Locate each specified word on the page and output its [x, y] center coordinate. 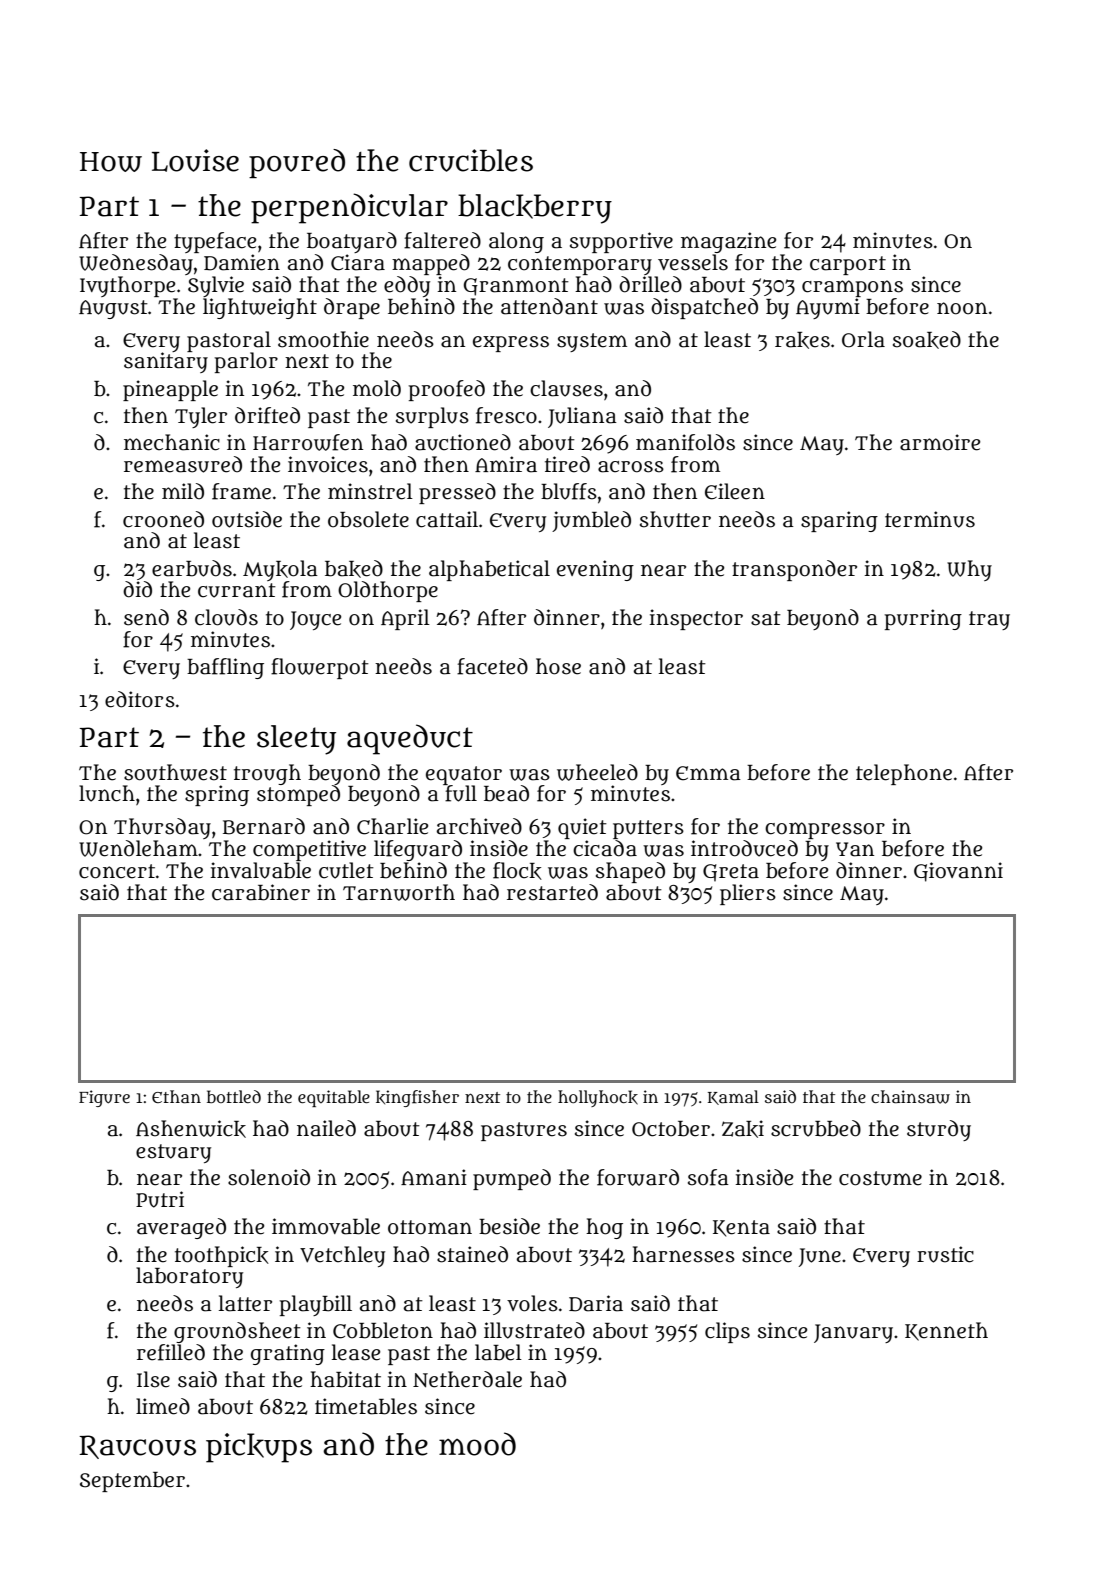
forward [638, 1177]
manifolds [685, 442]
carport [848, 265]
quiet [582, 828]
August [113, 309]
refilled [171, 1352]
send [146, 617]
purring [923, 619]
